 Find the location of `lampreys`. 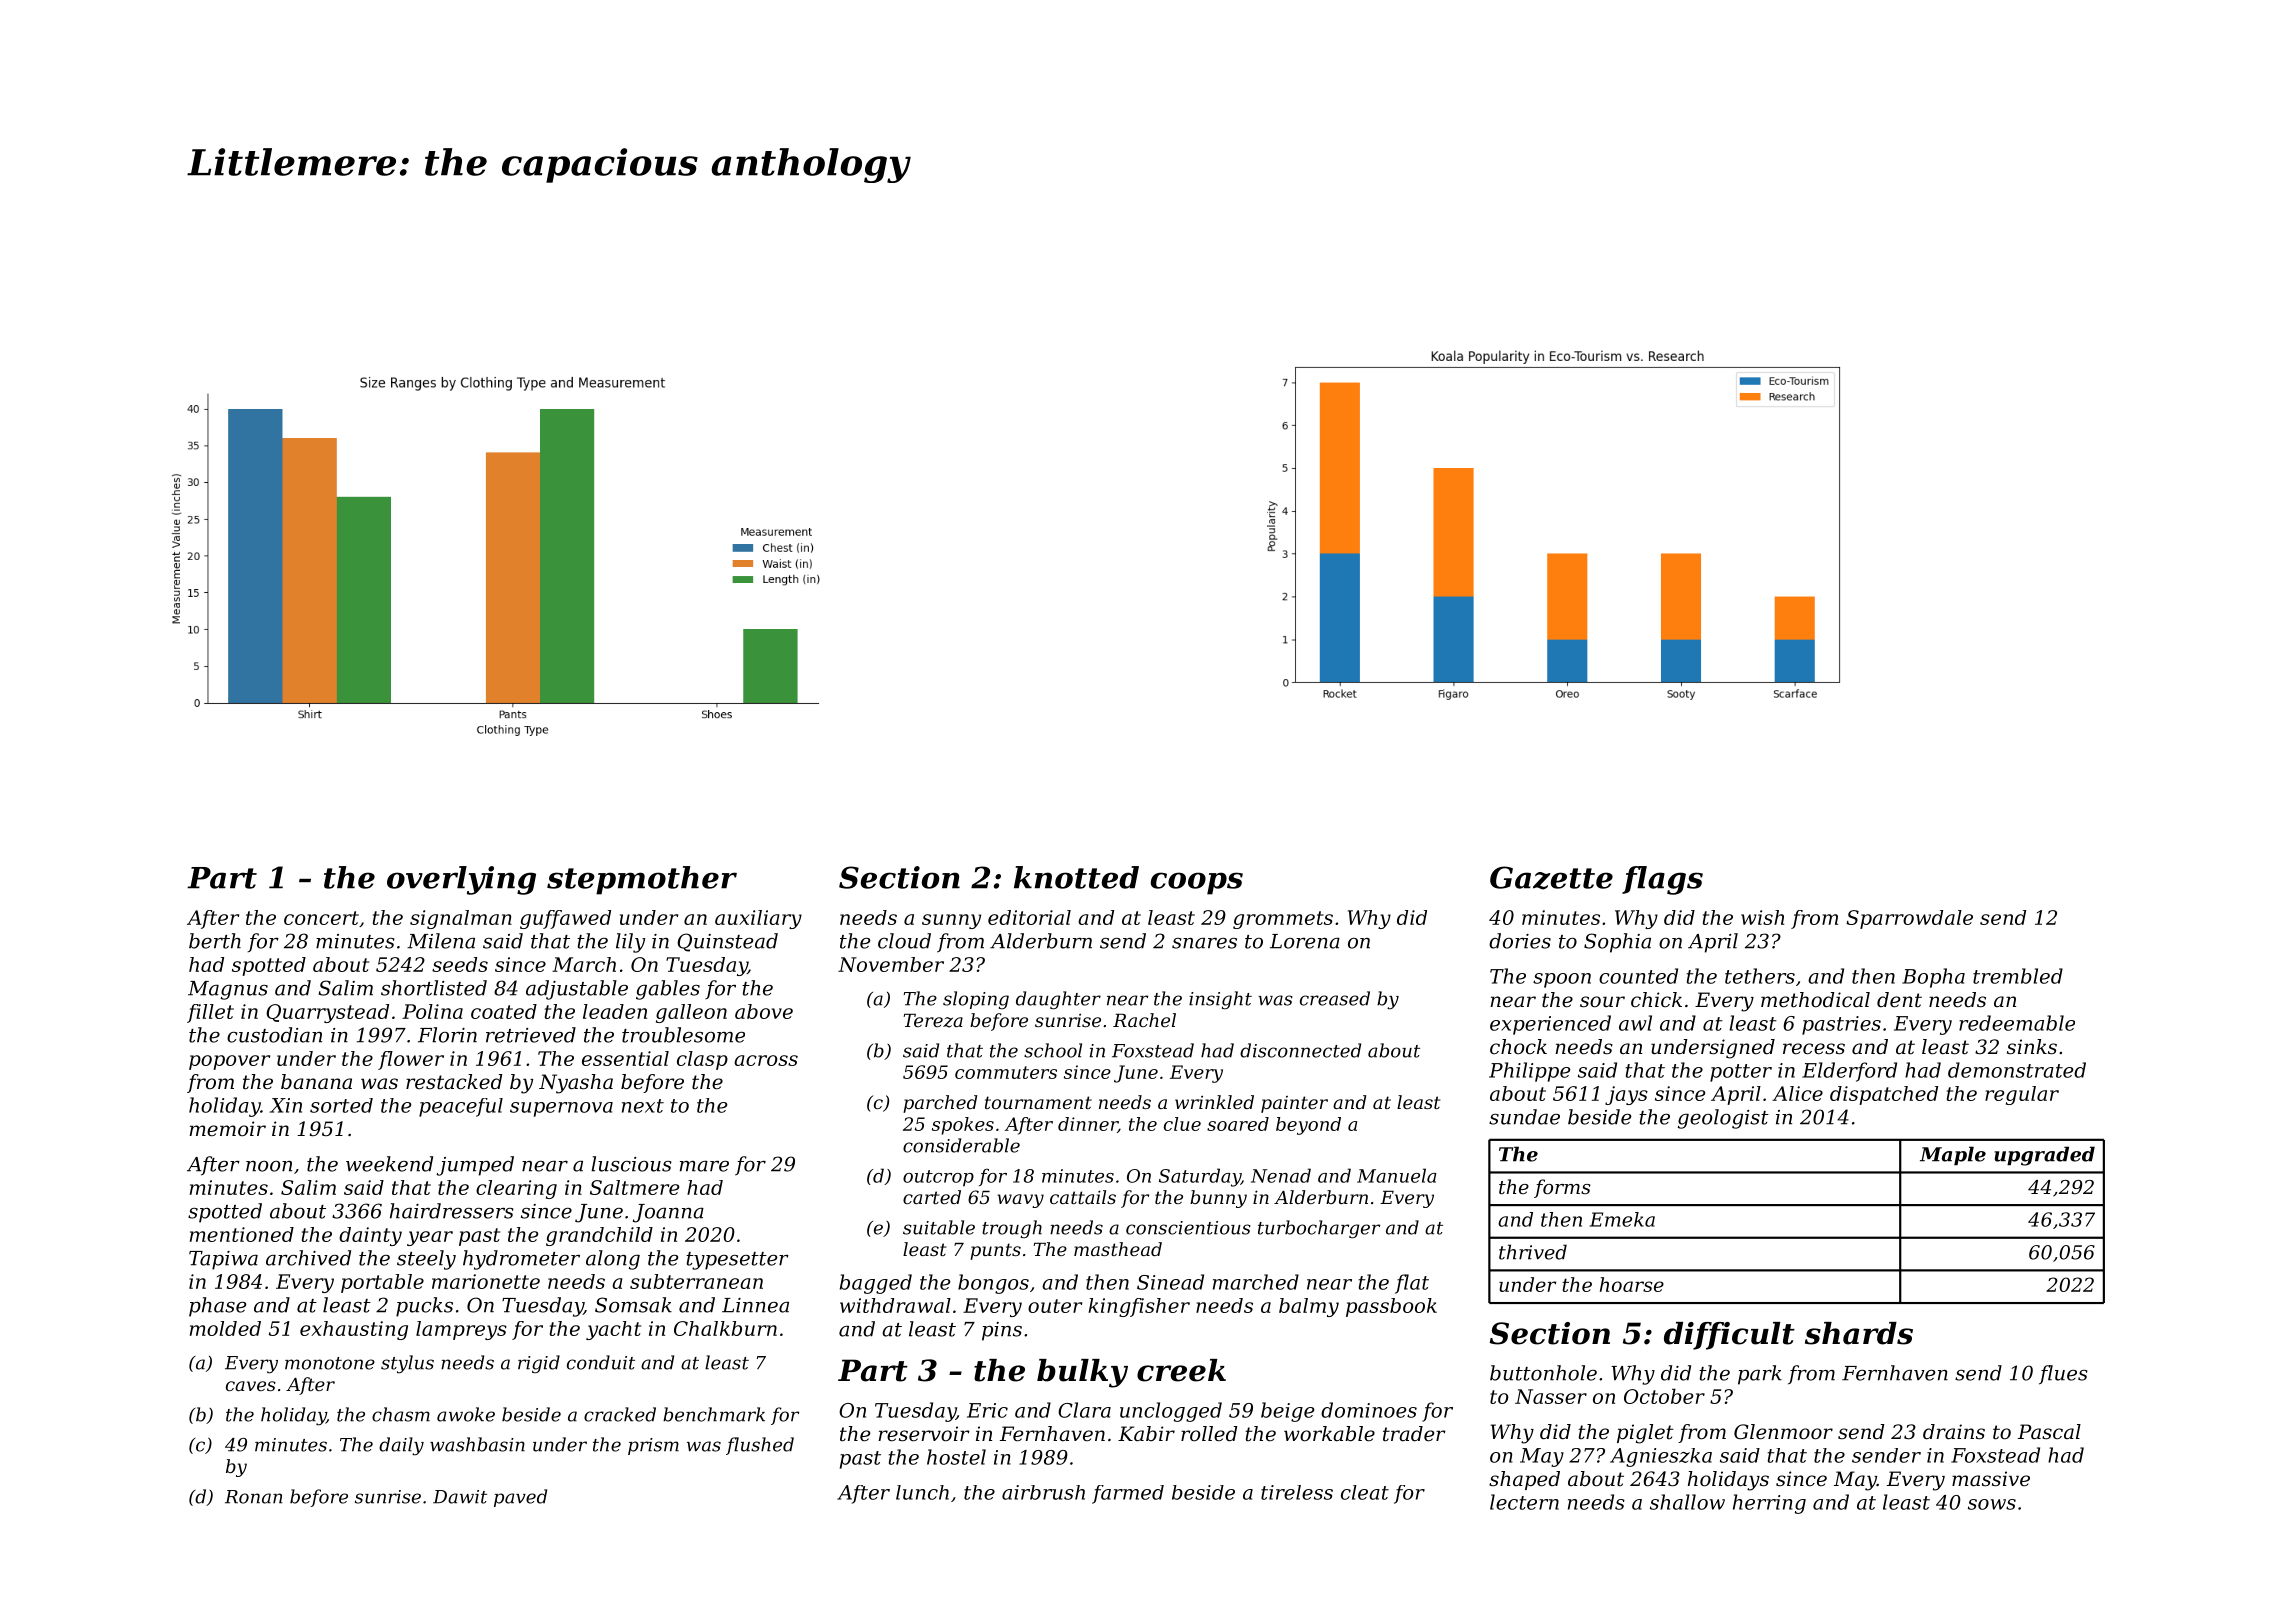

lampreys is located at coordinates (461, 1330).
